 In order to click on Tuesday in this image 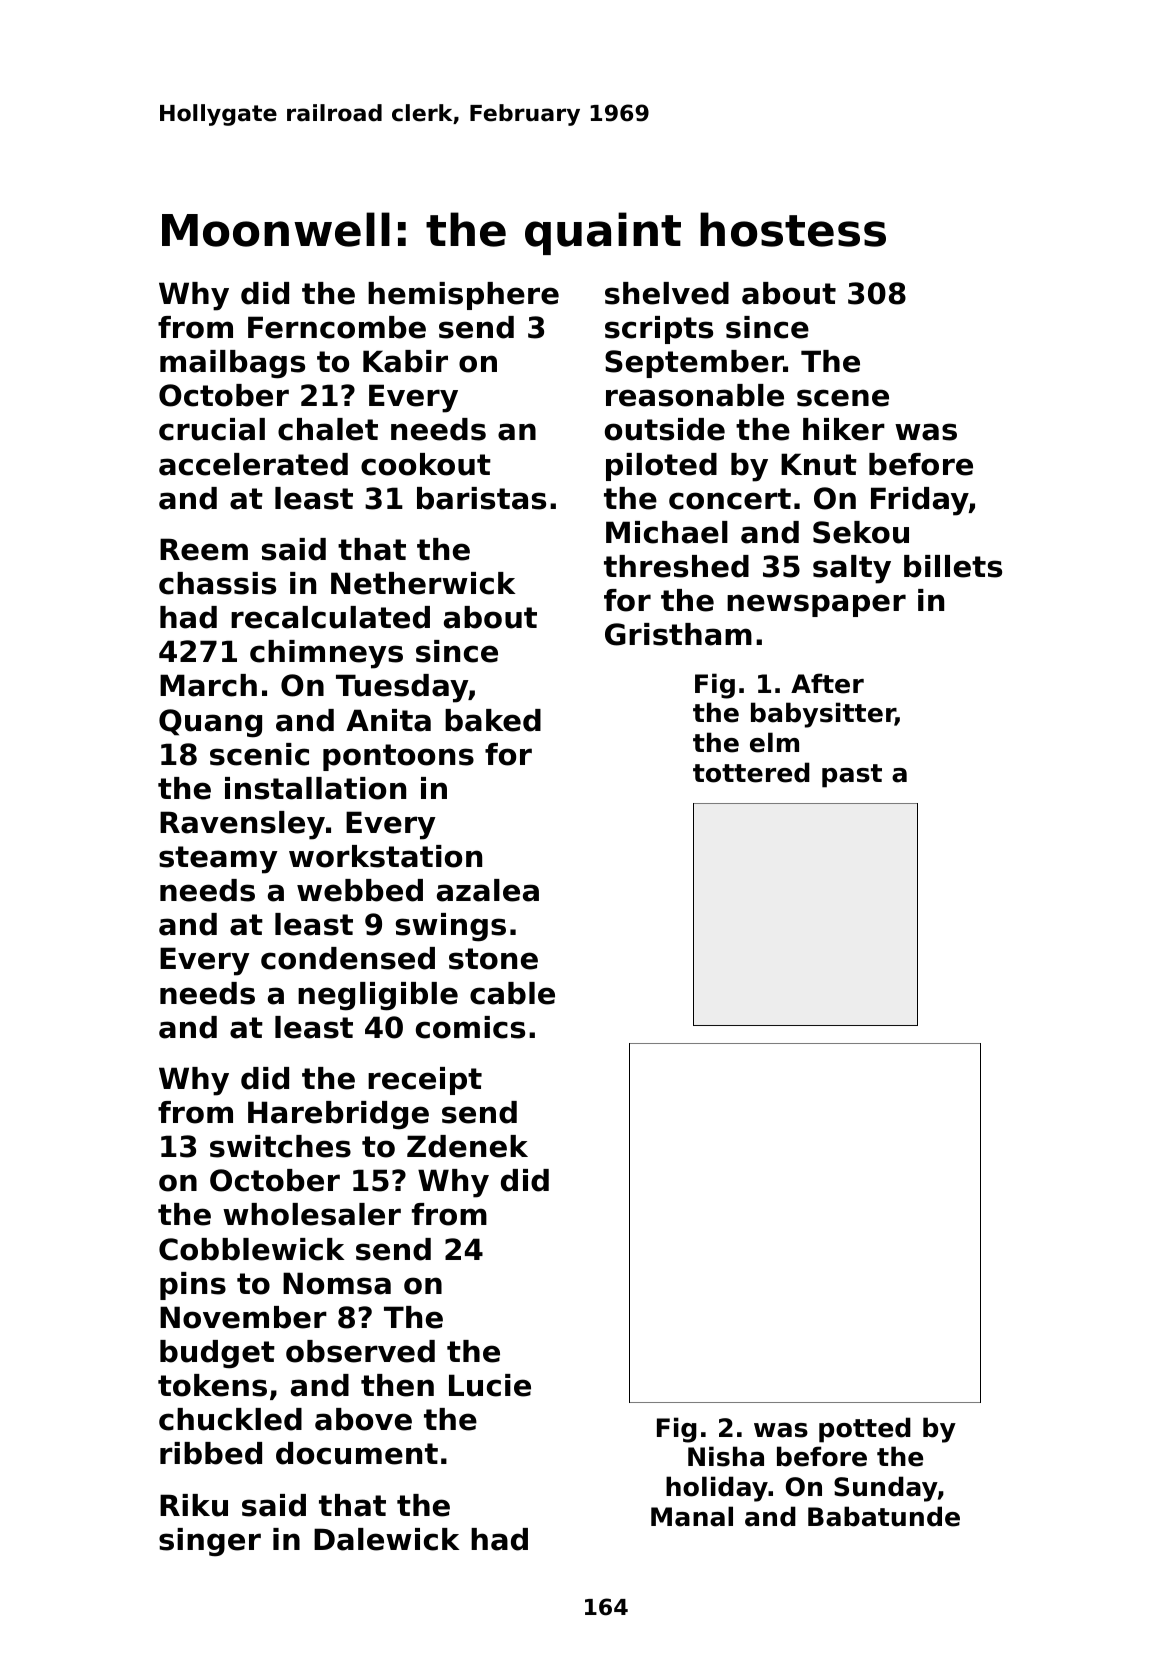, I will do `click(402, 688)`.
